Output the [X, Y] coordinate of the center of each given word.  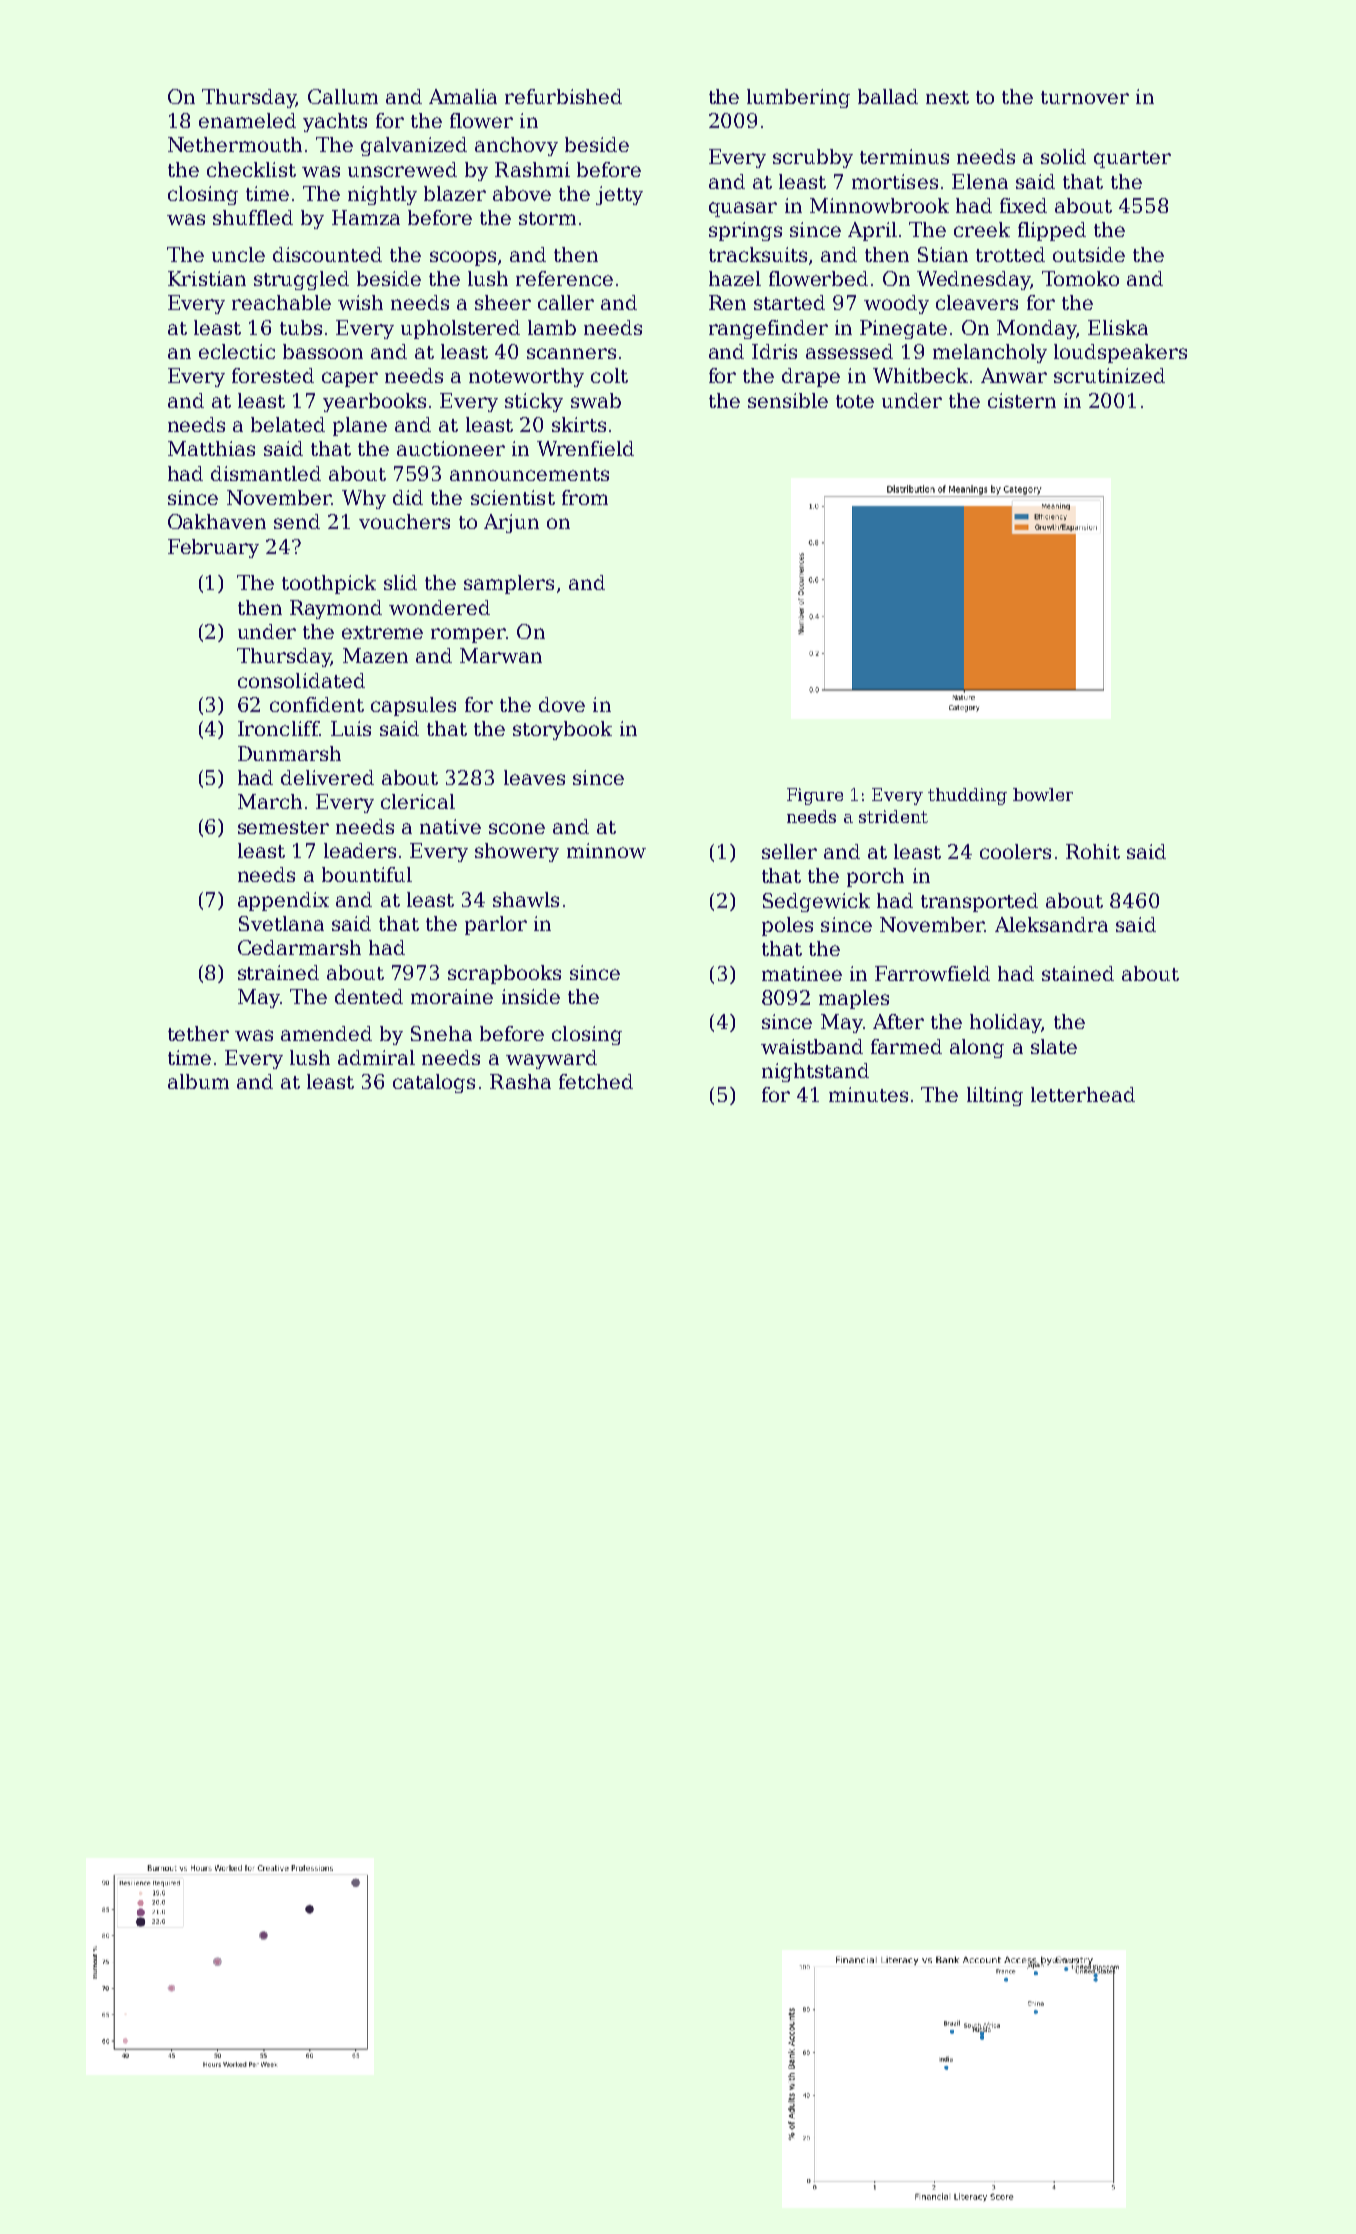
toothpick [329, 584]
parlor [496, 925]
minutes [868, 1094]
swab [596, 400]
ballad [888, 96]
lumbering [798, 98]
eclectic [237, 351]
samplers [509, 584]
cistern [1022, 400]
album [198, 1081]
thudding [967, 796]
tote [855, 401]
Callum [343, 96]
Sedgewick [816, 902]
